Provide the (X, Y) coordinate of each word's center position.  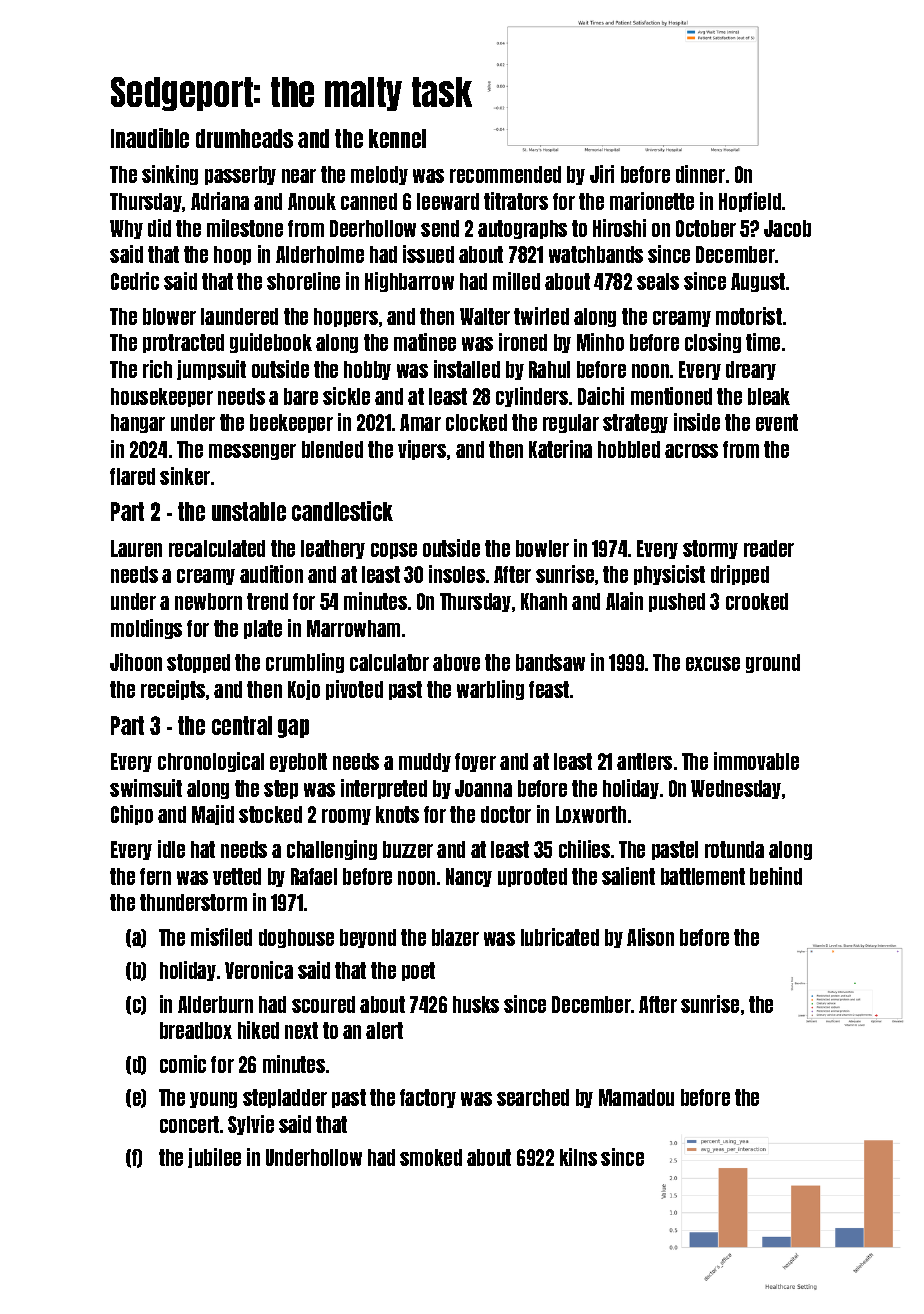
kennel (397, 138)
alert (384, 1030)
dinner (700, 174)
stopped (198, 663)
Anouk (312, 201)
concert (189, 1124)
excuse (713, 664)
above (456, 662)
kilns (578, 1157)
